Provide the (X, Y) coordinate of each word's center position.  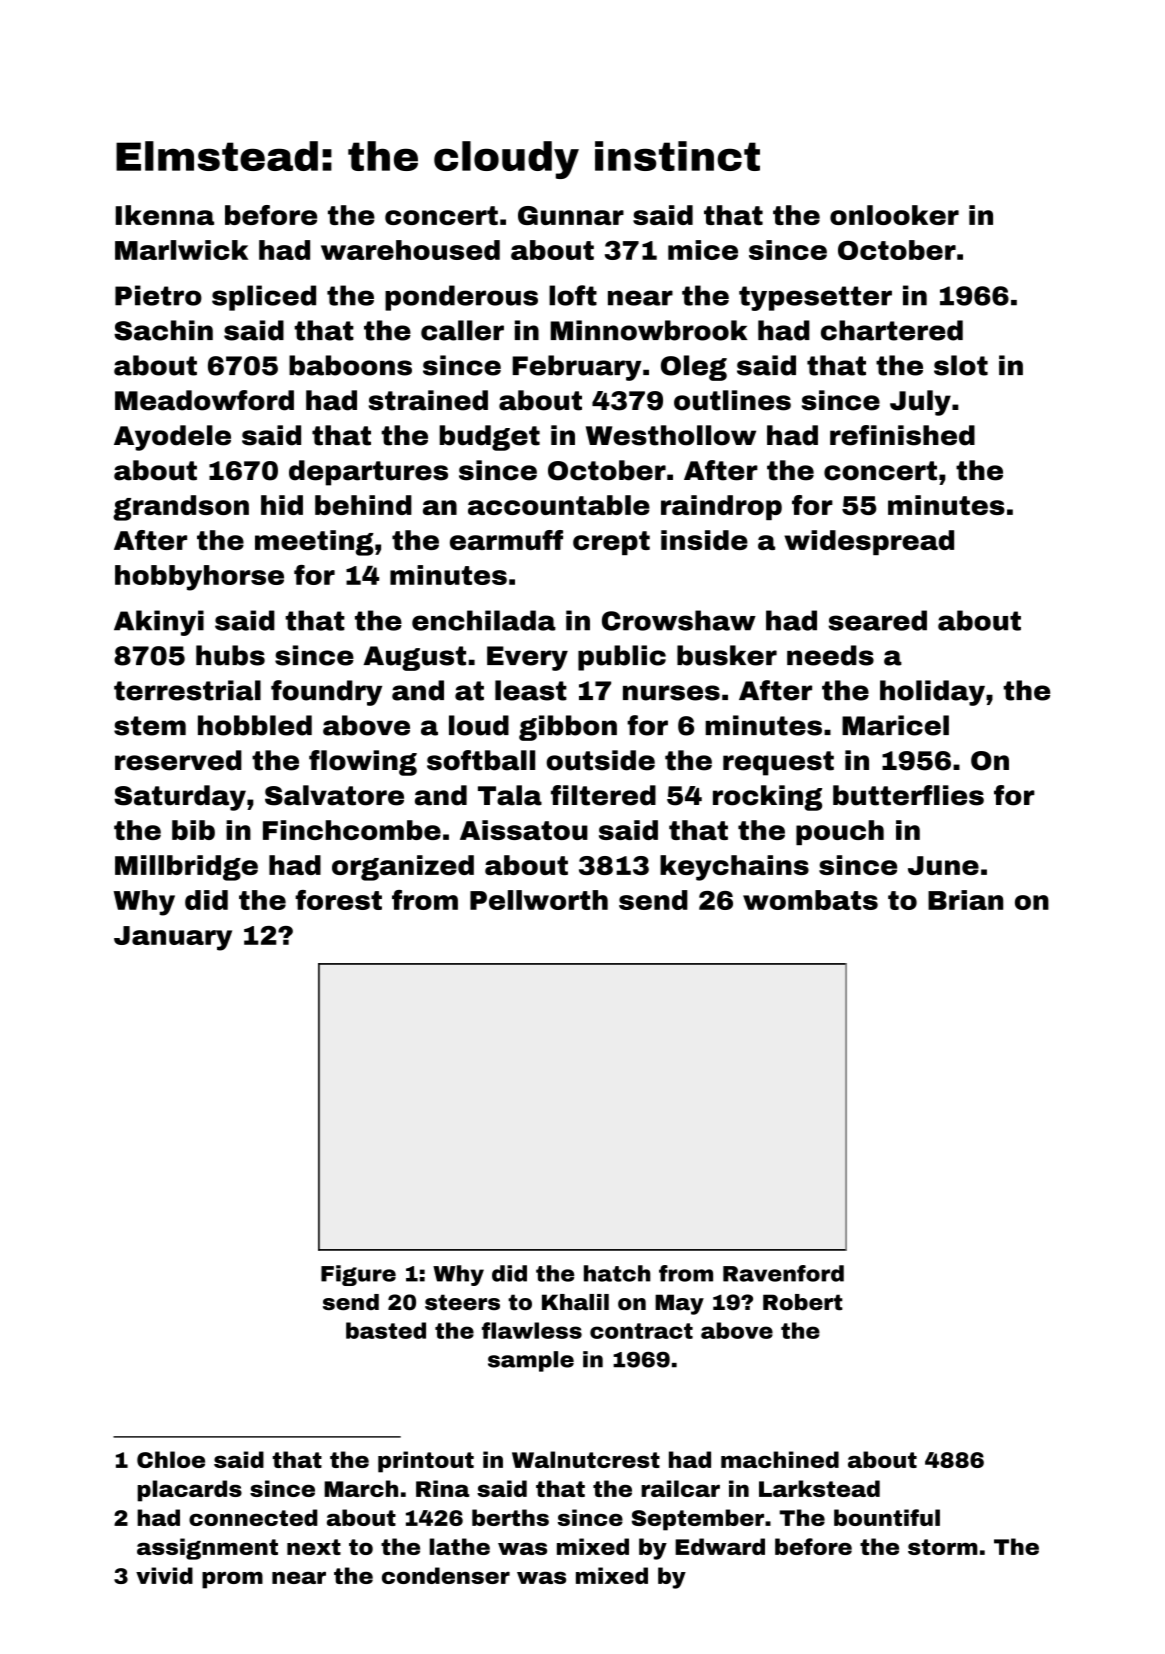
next (314, 1547)
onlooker (894, 215)
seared (877, 620)
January (173, 938)
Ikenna (165, 215)
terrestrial (187, 690)
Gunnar (571, 215)
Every (527, 658)
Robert (803, 1302)
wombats (810, 900)
